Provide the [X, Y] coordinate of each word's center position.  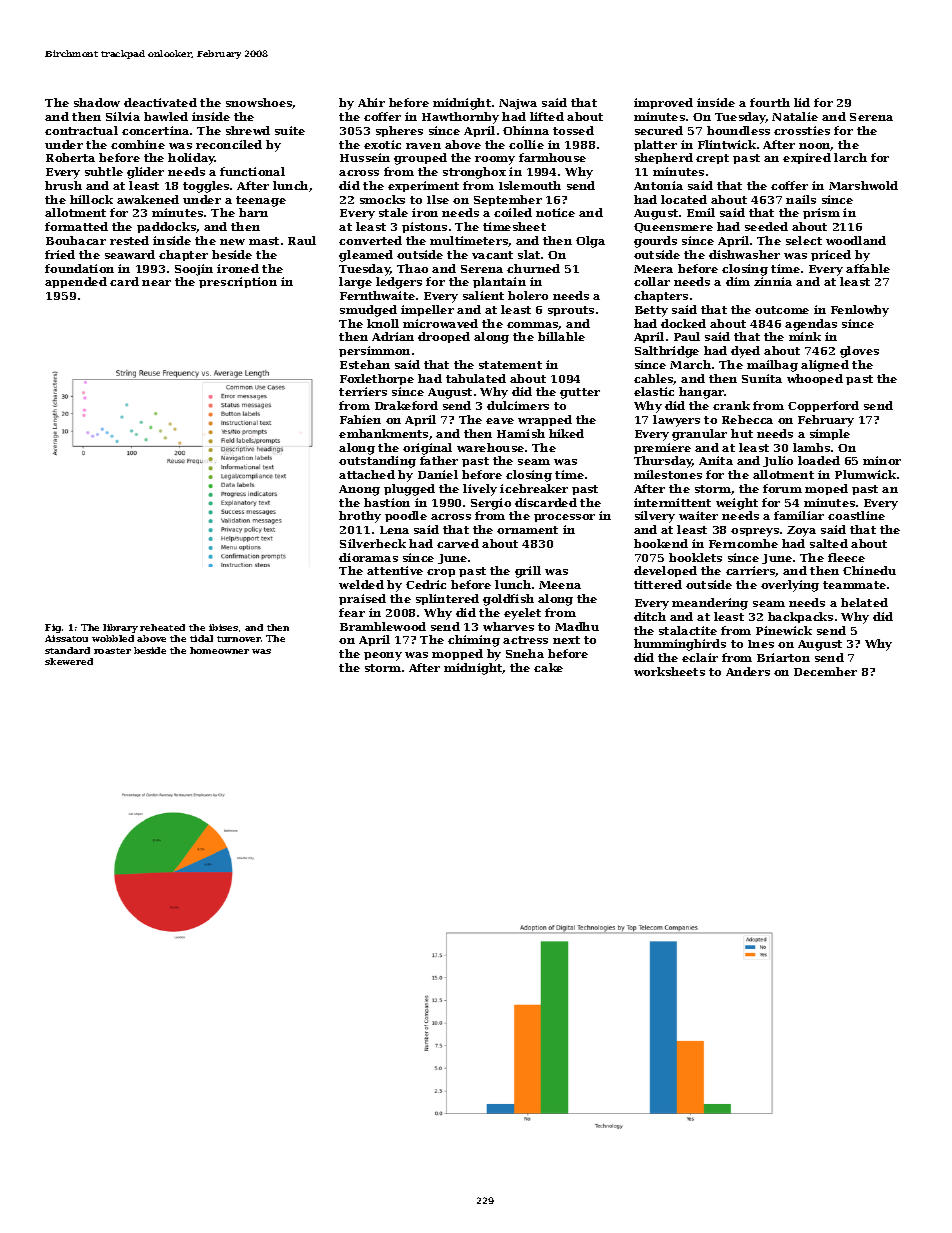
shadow [97, 102]
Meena [560, 585]
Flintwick [727, 144]
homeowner [219, 650]
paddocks [166, 227]
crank [731, 405]
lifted [547, 116]
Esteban [365, 364]
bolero [528, 295]
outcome [782, 310]
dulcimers [518, 405]
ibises [223, 627]
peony [383, 656]
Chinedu [869, 570]
